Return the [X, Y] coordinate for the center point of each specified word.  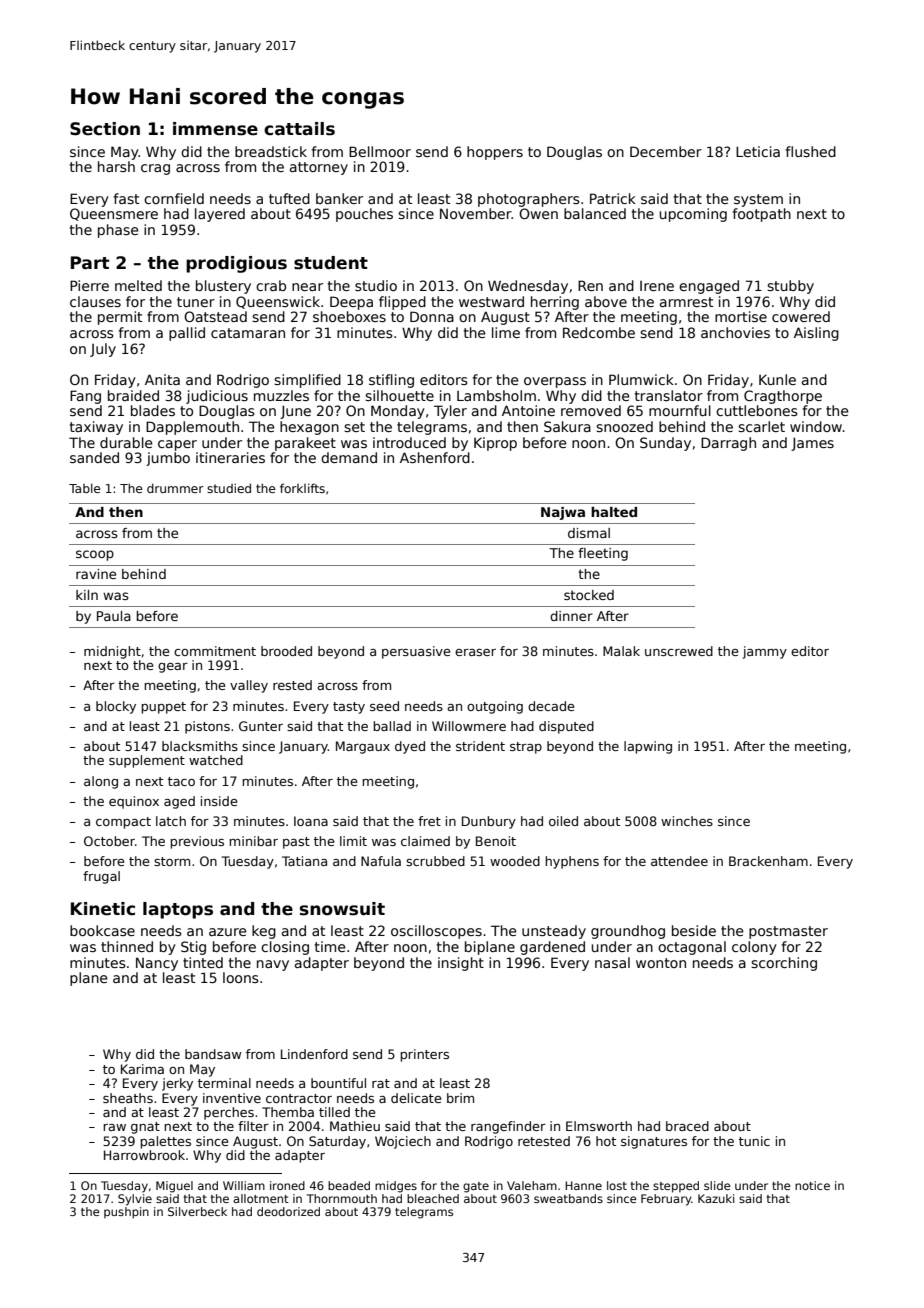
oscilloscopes [436, 932]
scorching [784, 964]
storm [172, 861]
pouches [364, 215]
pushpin [126, 1213]
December [666, 151]
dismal [589, 533]
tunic [754, 1141]
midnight [112, 652]
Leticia [758, 151]
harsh [116, 166]
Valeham [532, 1185]
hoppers [495, 153]
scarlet [761, 426]
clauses [95, 301]
